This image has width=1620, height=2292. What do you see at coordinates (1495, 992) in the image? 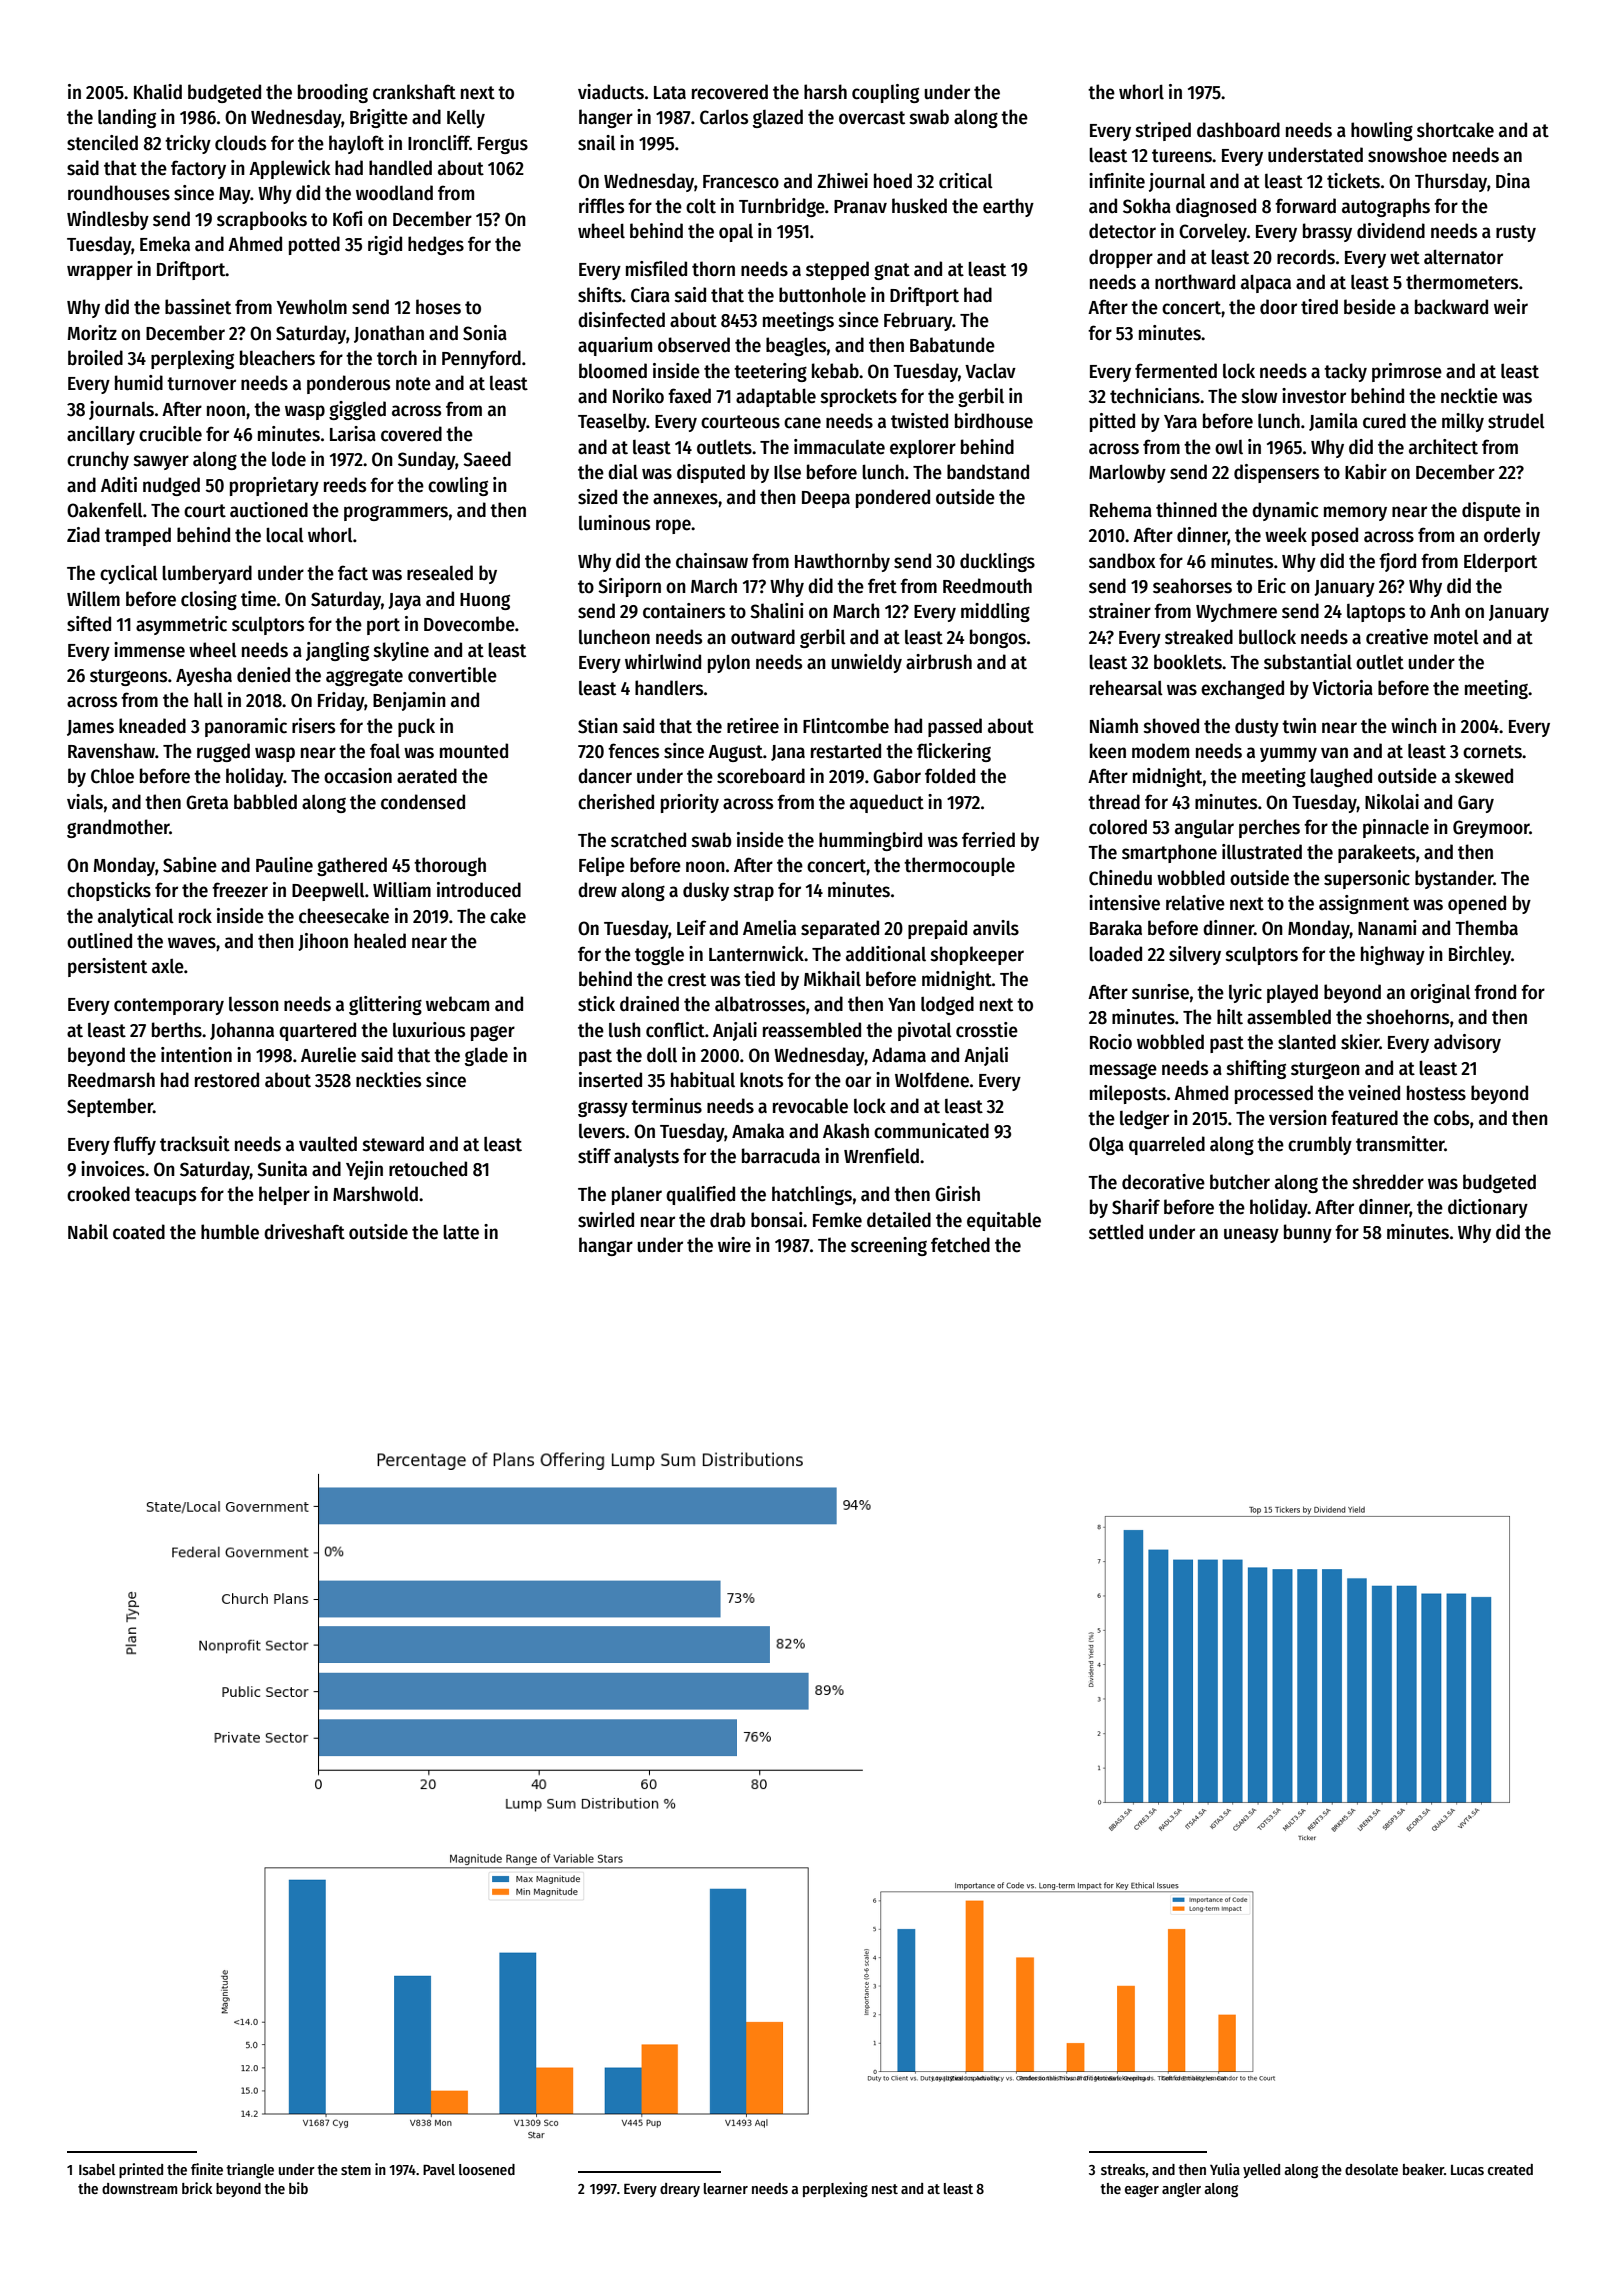
I see `frond` at bounding box center [1495, 992].
